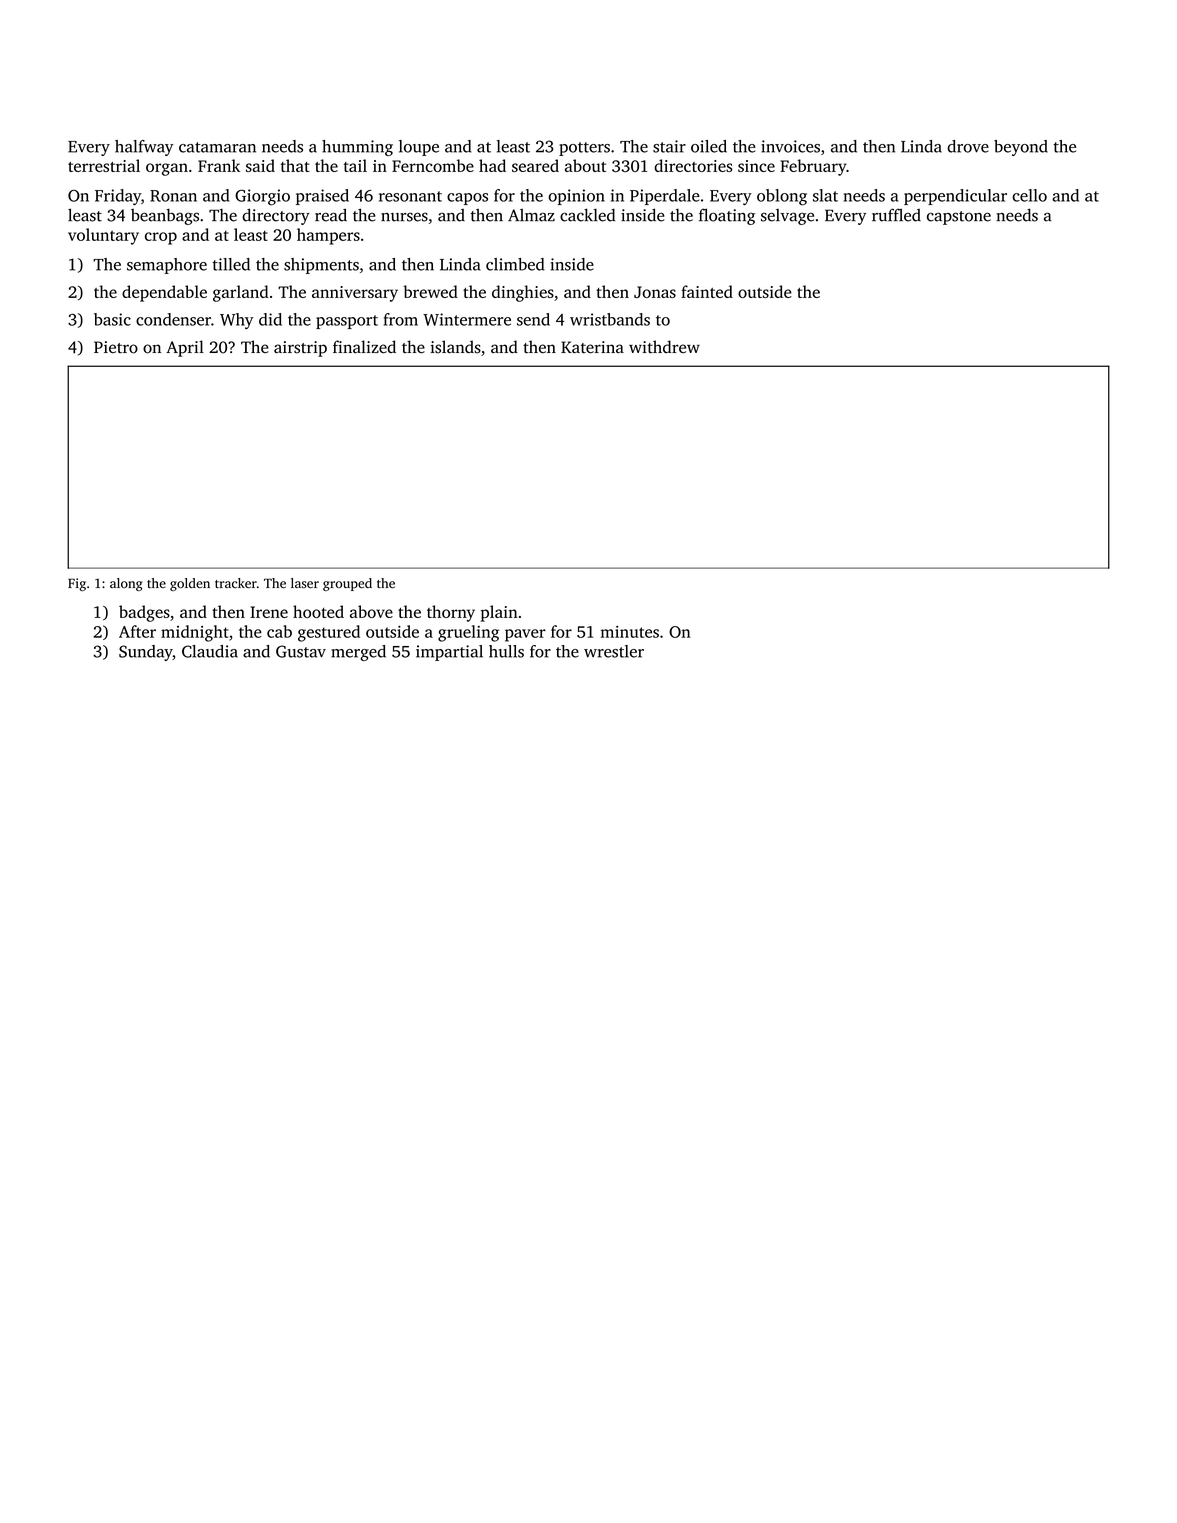 This page has width=1177, height=1523. Describe the element at coordinates (592, 347) in the page. I see `Katerina` at that location.
